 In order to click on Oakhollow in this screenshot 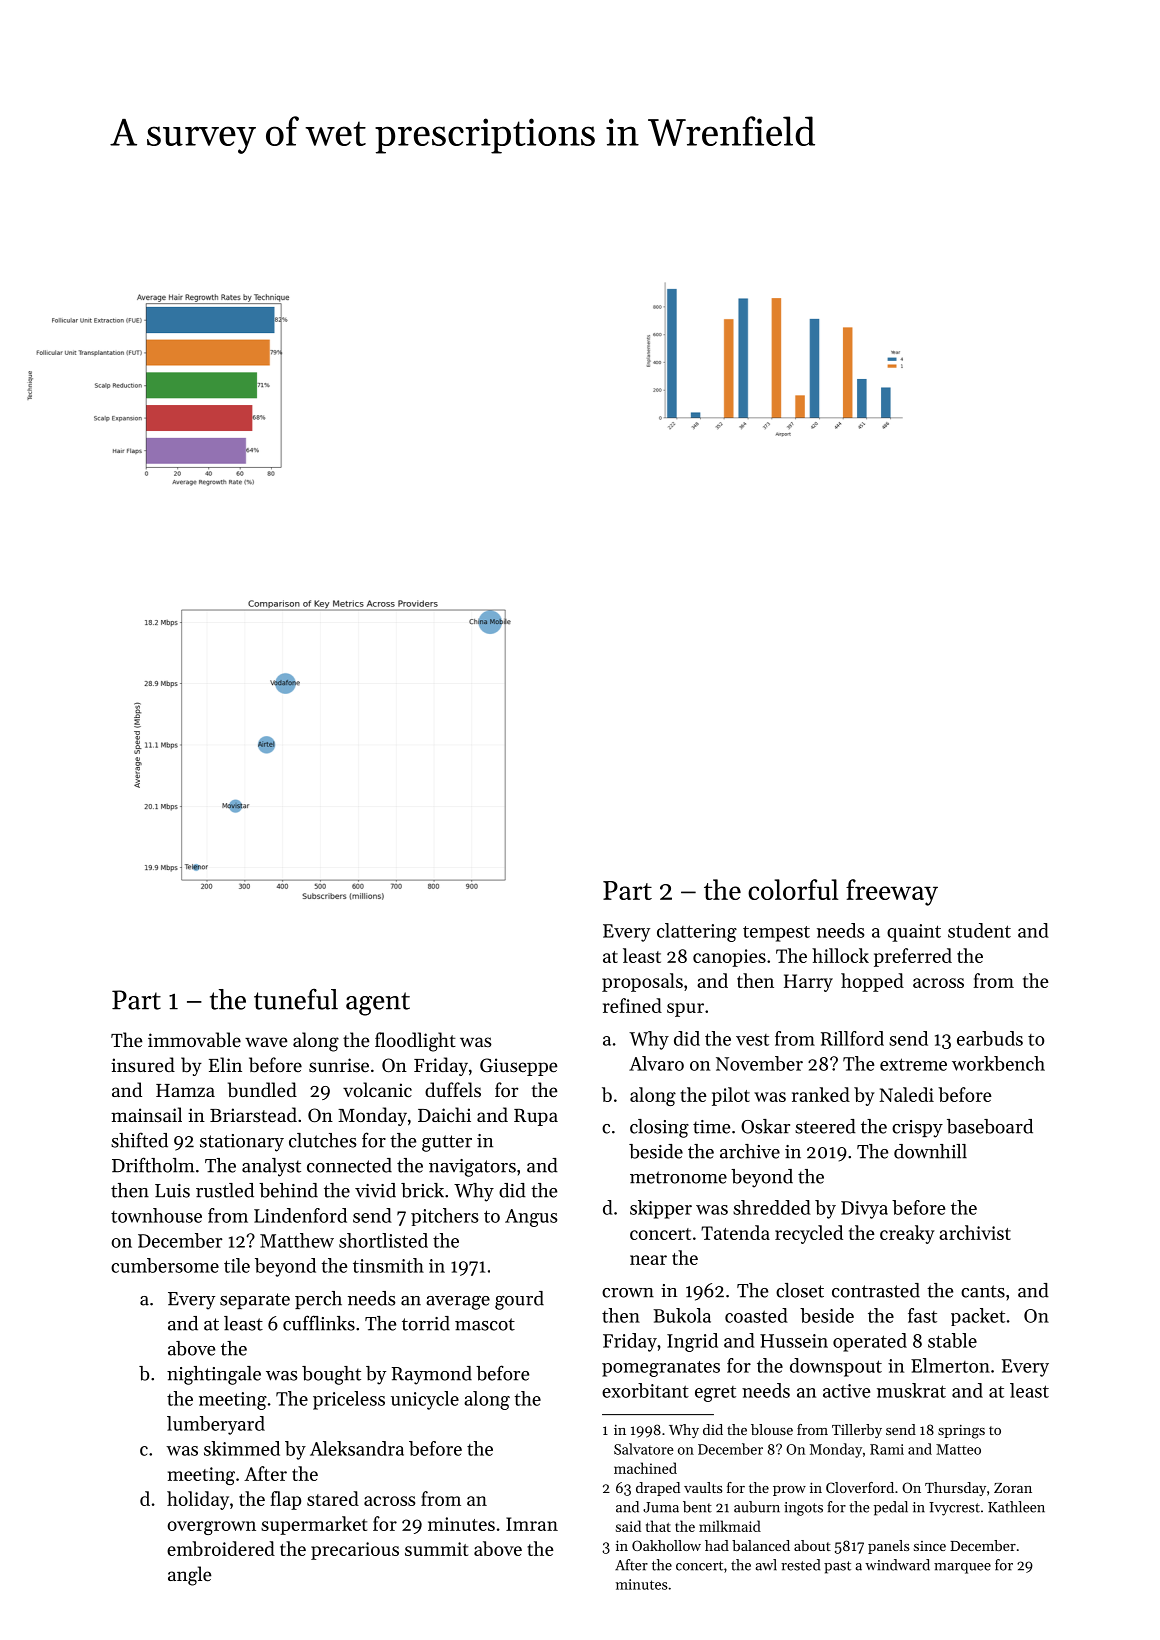, I will do `click(666, 1545)`.
